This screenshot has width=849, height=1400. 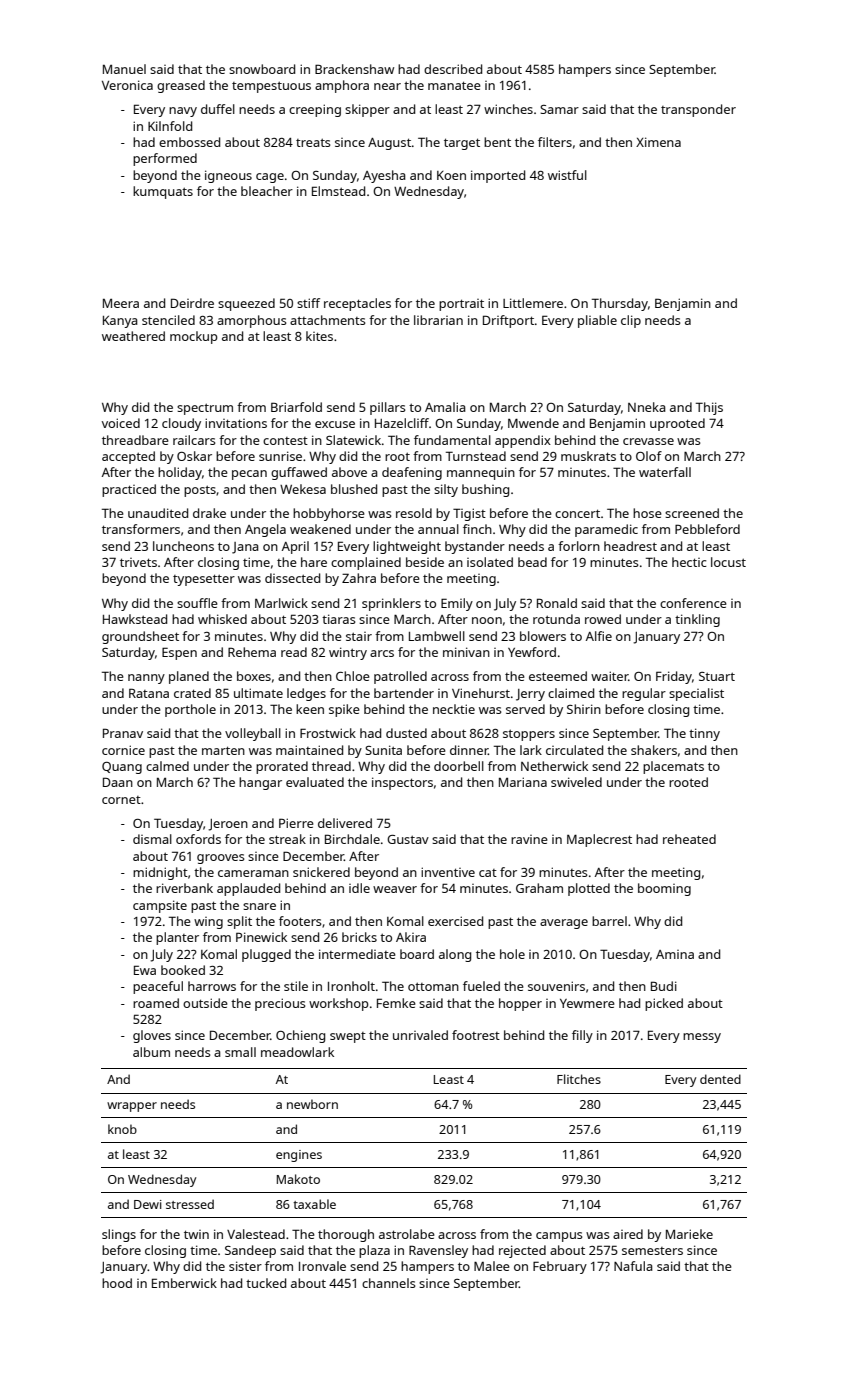 What do you see at coordinates (438, 529) in the screenshot?
I see `annual` at bounding box center [438, 529].
